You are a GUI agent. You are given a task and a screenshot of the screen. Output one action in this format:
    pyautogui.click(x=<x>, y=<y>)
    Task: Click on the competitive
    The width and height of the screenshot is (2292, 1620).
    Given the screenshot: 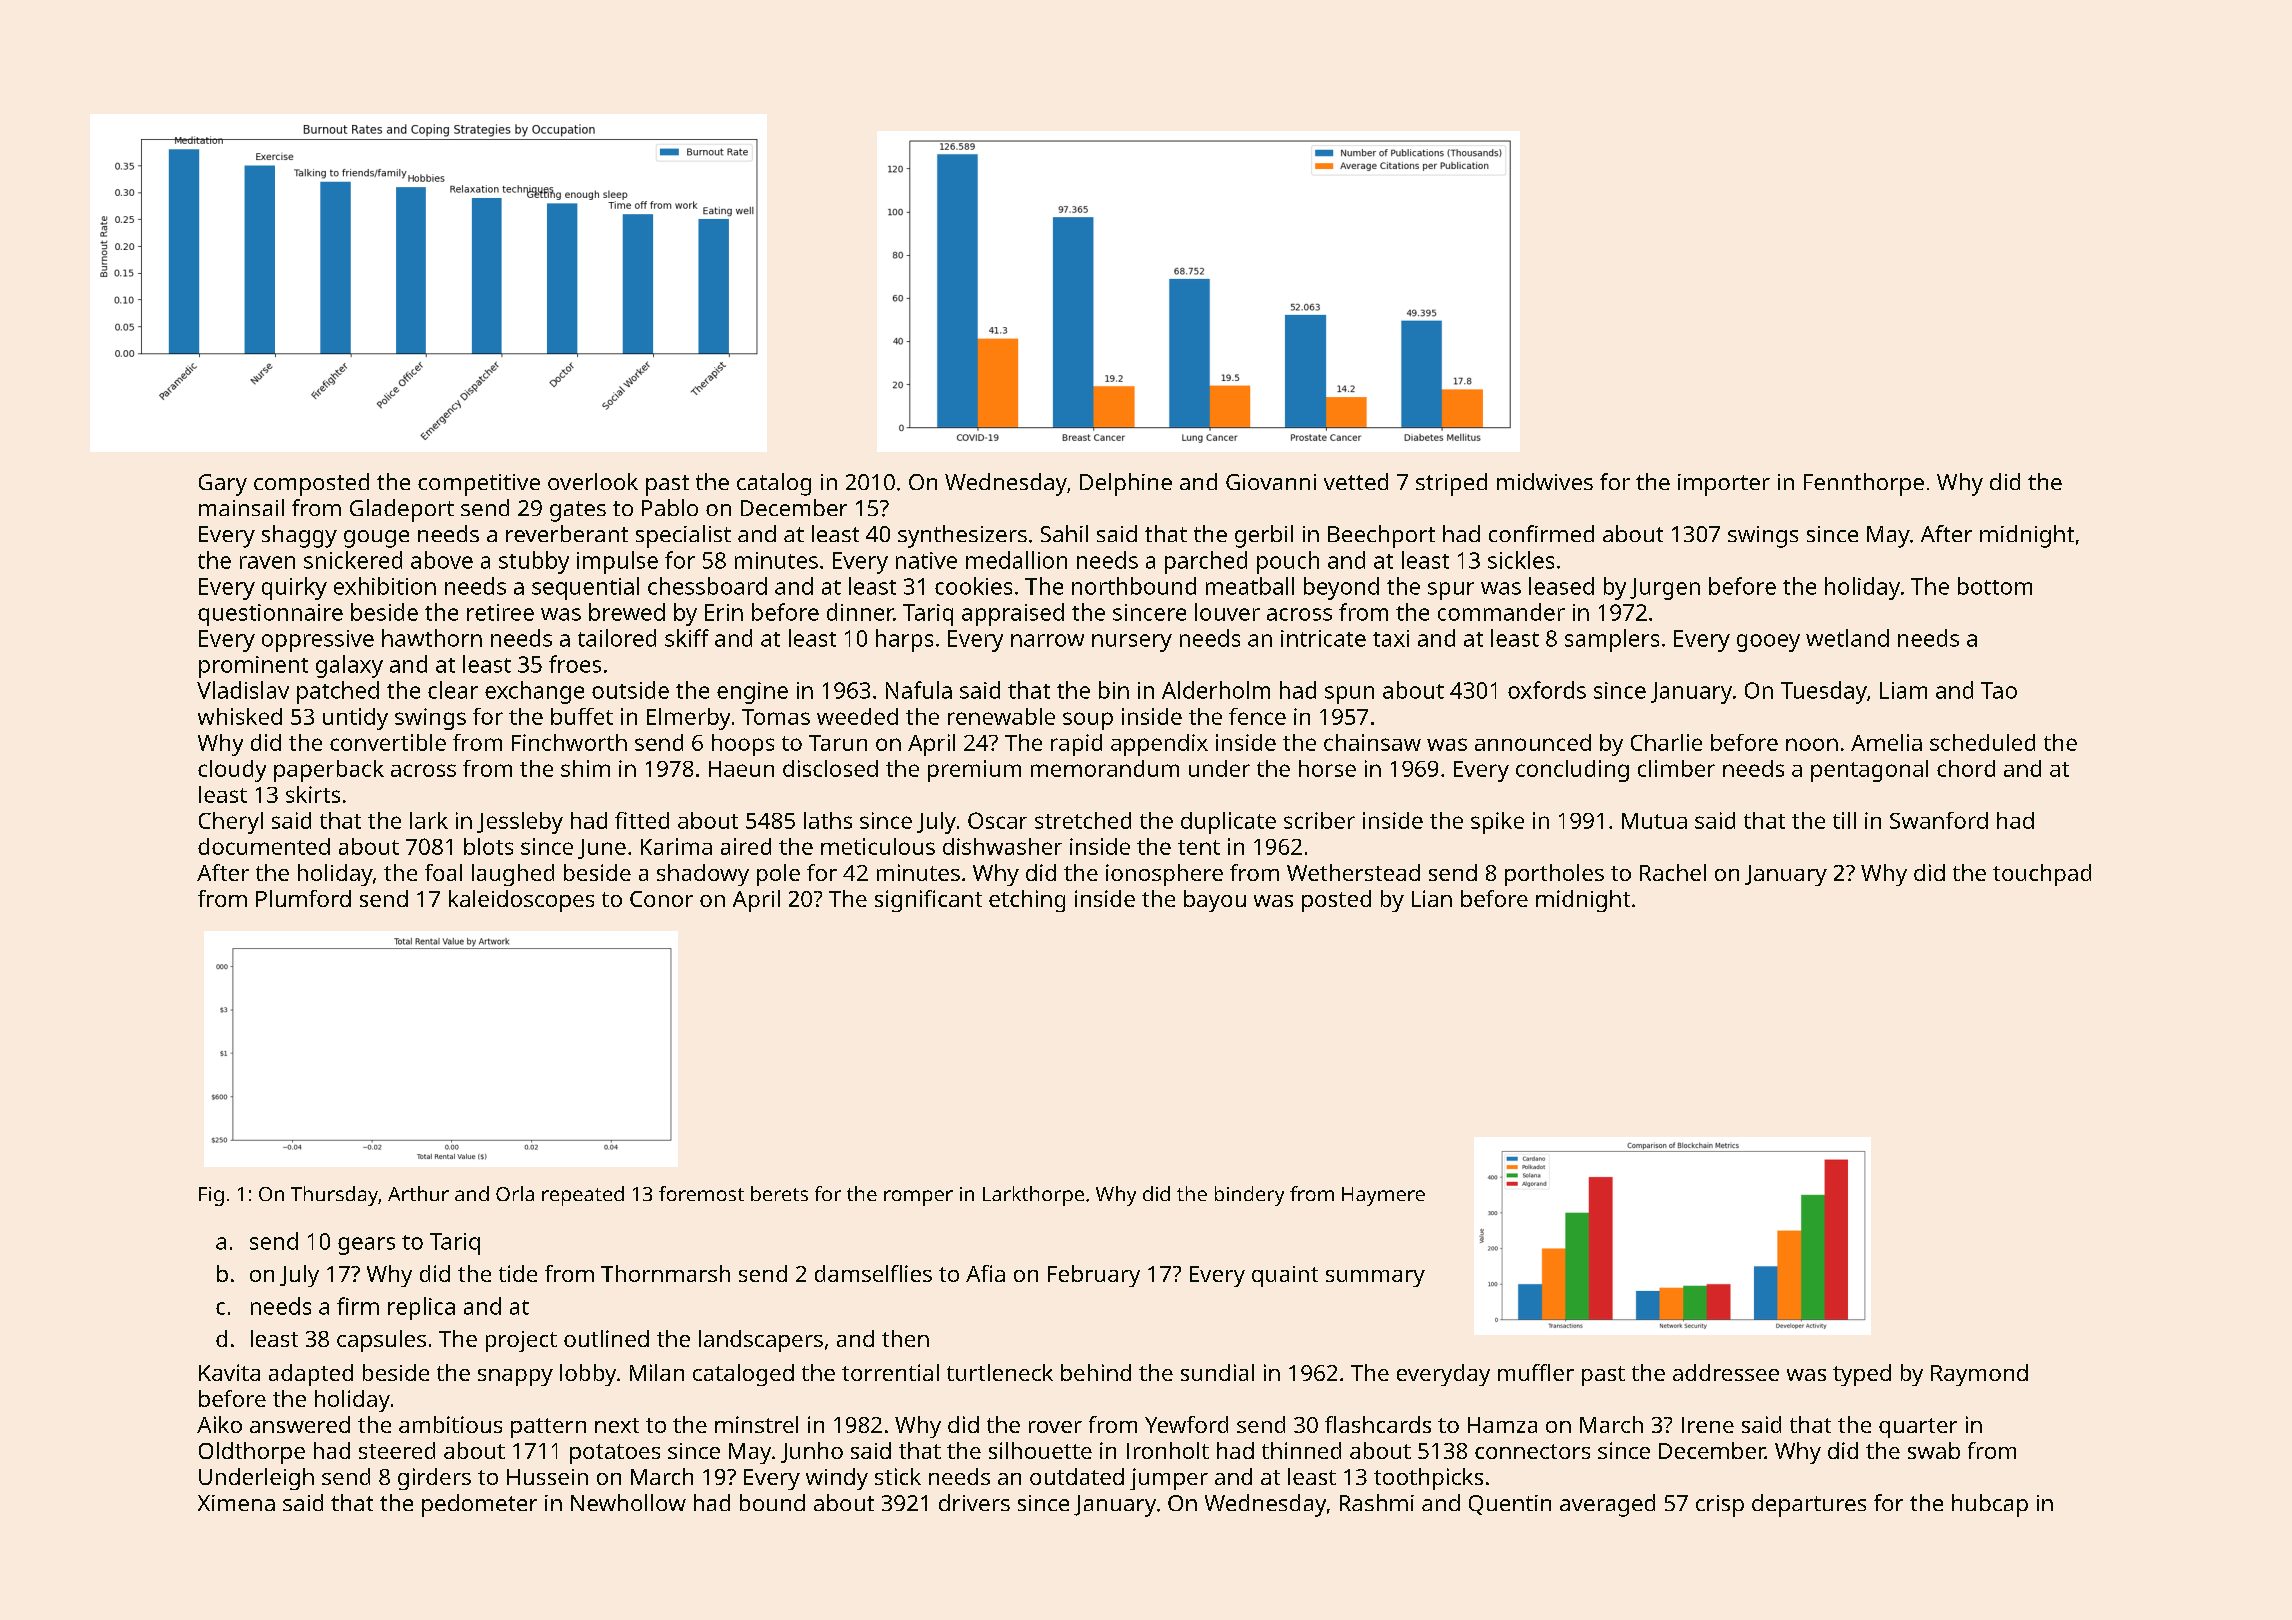 What is the action you would take?
    pyautogui.click(x=479, y=485)
